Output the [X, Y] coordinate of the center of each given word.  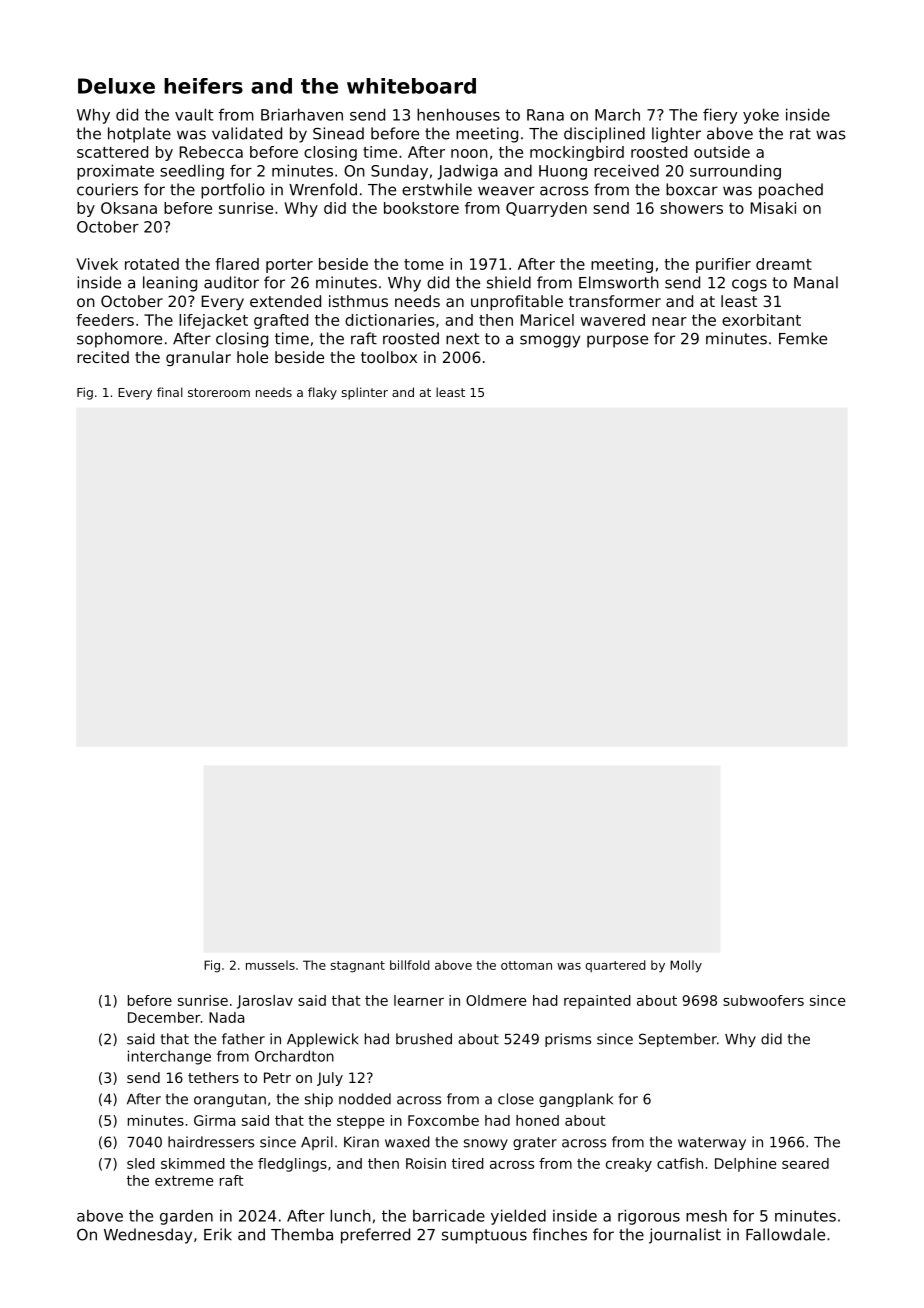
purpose [617, 341]
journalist [685, 1236]
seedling [192, 172]
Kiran [361, 1142]
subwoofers [763, 1000]
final [170, 392]
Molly [686, 966]
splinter [364, 393]
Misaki [773, 208]
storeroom [219, 392]
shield [509, 282]
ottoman [526, 965]
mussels [270, 965]
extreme [184, 1180]
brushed [424, 1039]
